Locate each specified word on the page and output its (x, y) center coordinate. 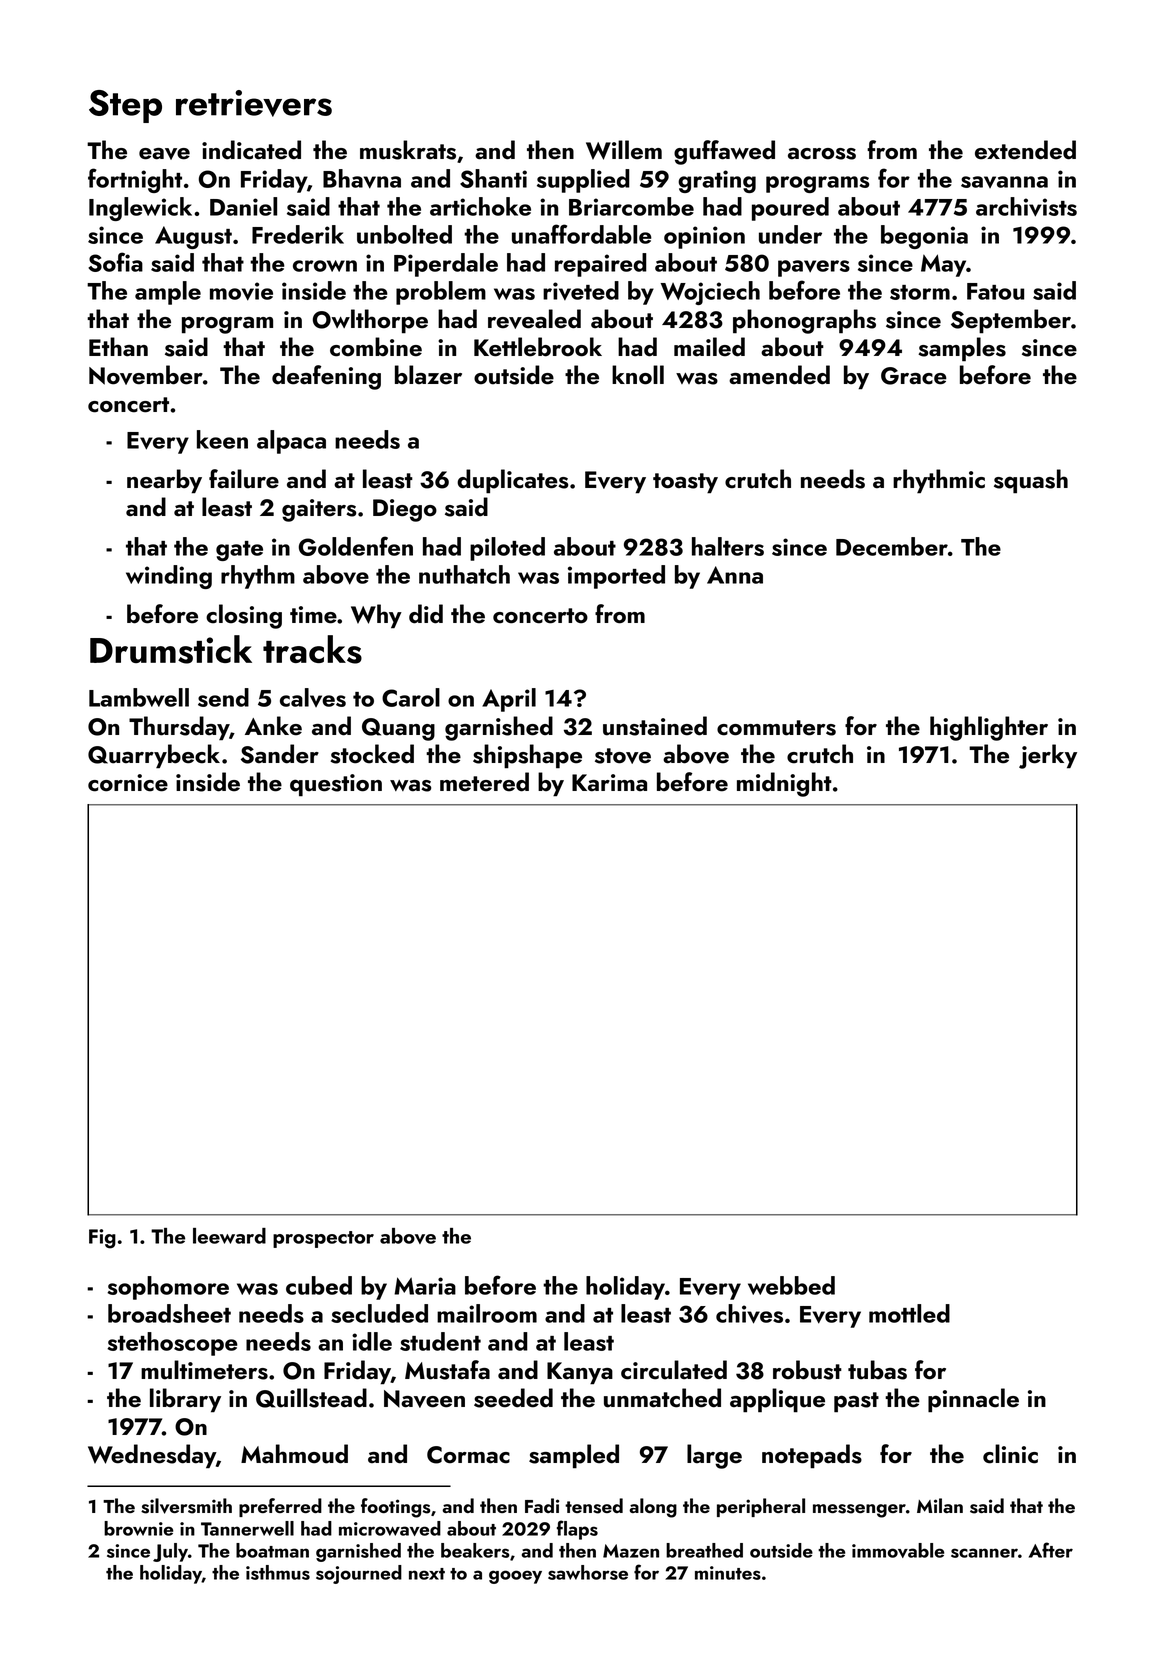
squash (1031, 481)
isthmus (278, 1572)
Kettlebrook (538, 347)
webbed (791, 1285)
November (146, 375)
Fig (102, 1239)
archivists (1026, 207)
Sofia (115, 262)
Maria (425, 1286)
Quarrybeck (154, 756)
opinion (704, 237)
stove (623, 756)
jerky (1048, 756)
